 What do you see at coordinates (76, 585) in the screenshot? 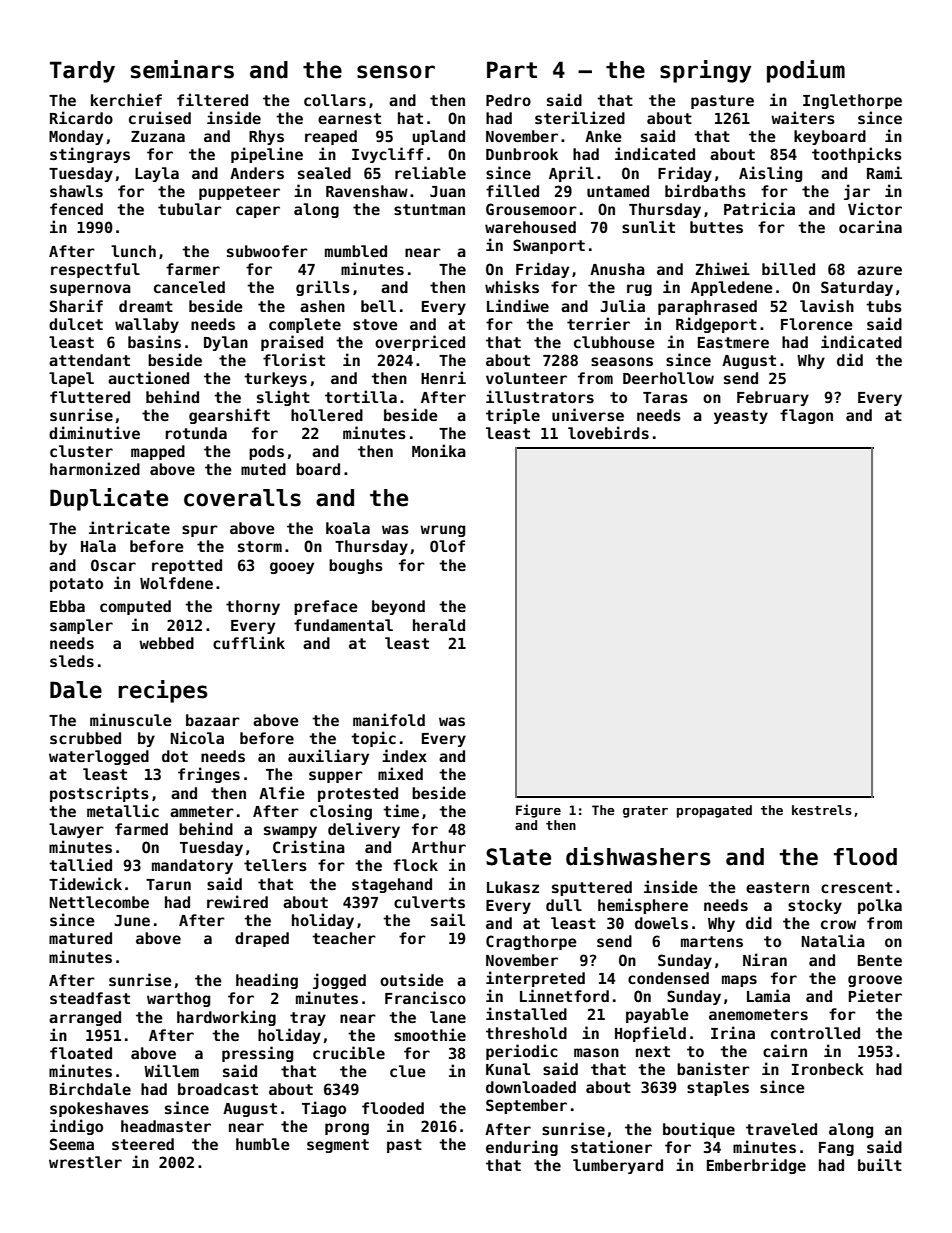
I see `potato` at bounding box center [76, 585].
